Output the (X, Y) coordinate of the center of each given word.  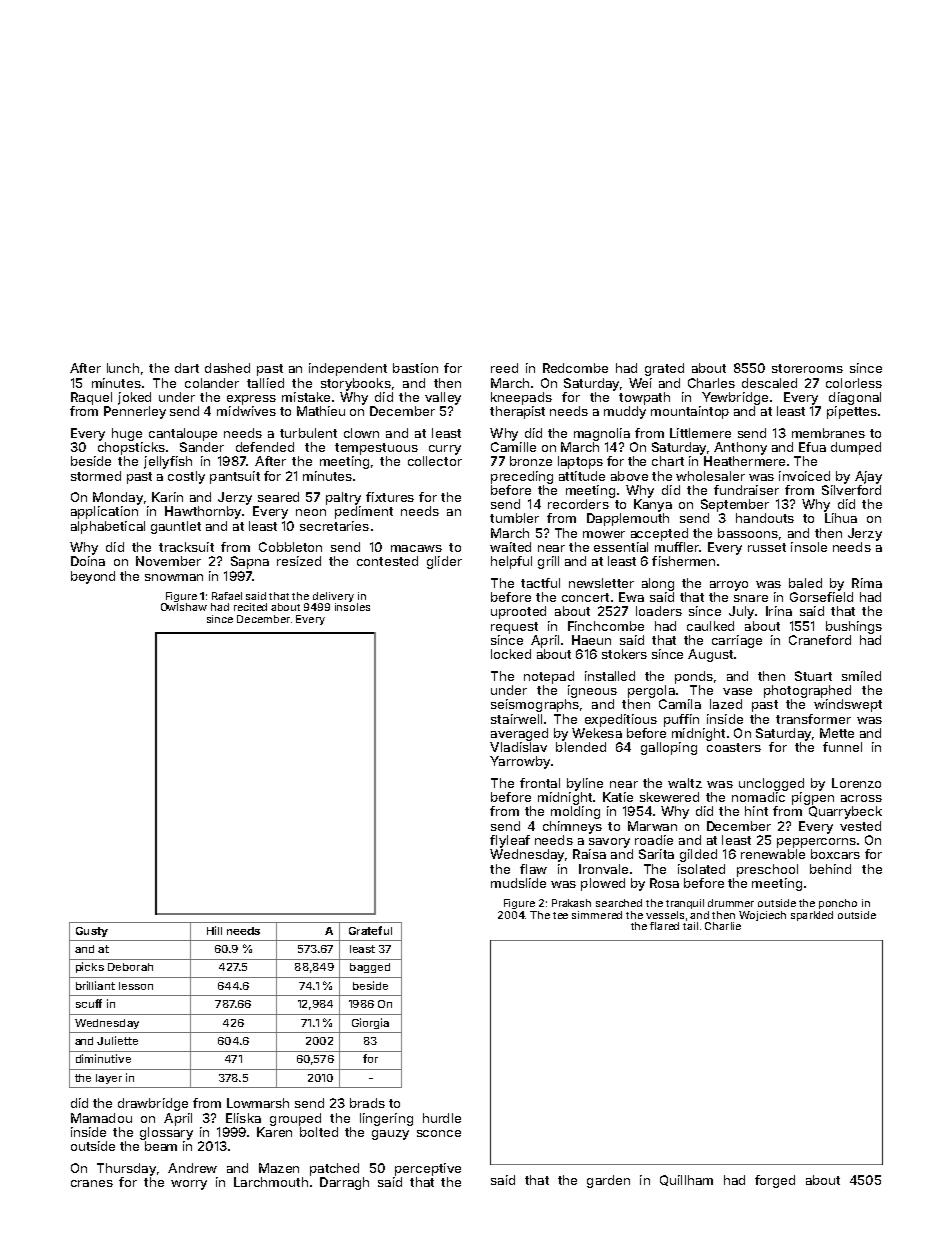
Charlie (723, 926)
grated (664, 369)
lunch (123, 368)
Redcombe (575, 368)
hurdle (442, 1118)
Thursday (126, 1169)
